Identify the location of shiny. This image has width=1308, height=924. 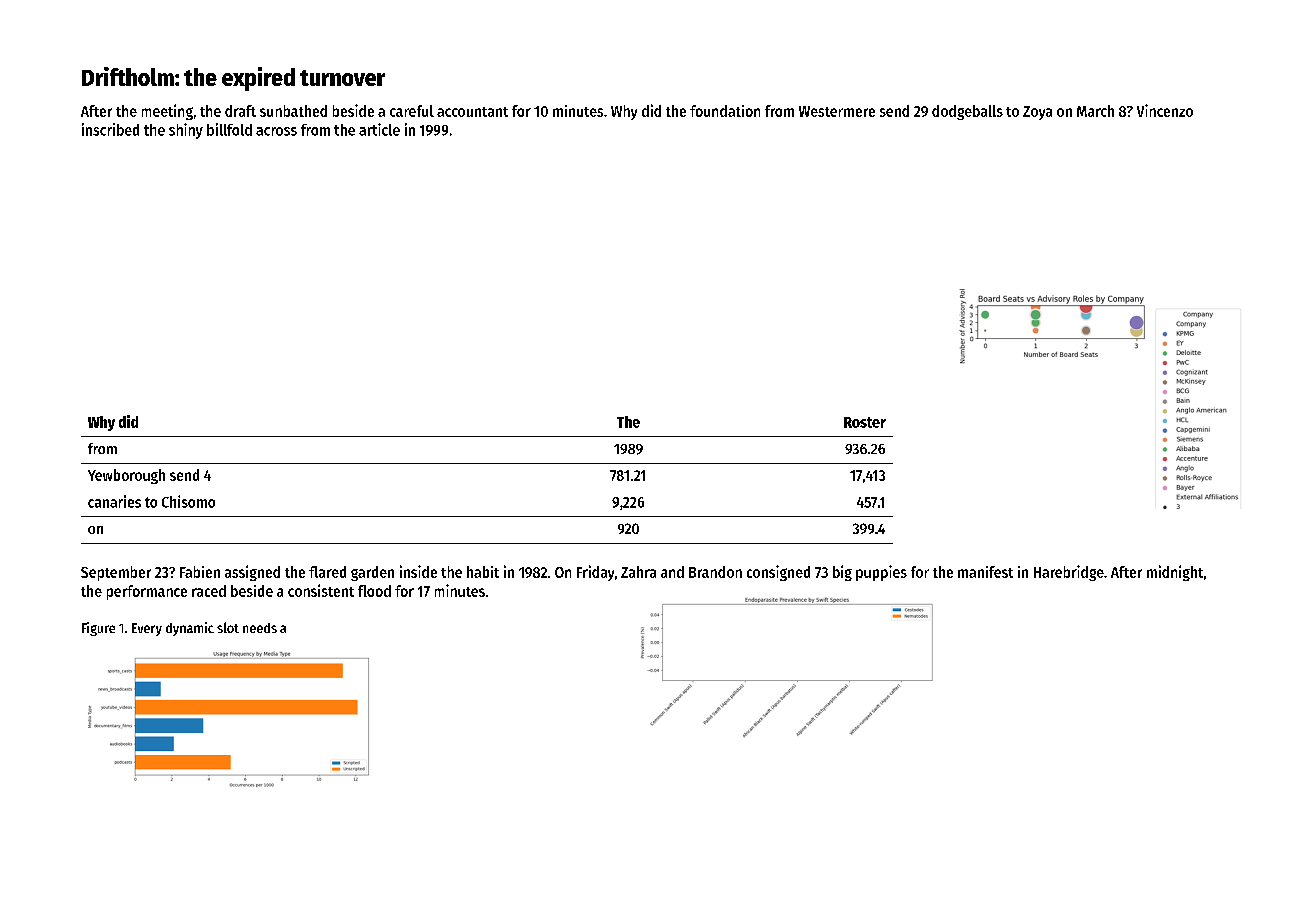
(186, 131).
